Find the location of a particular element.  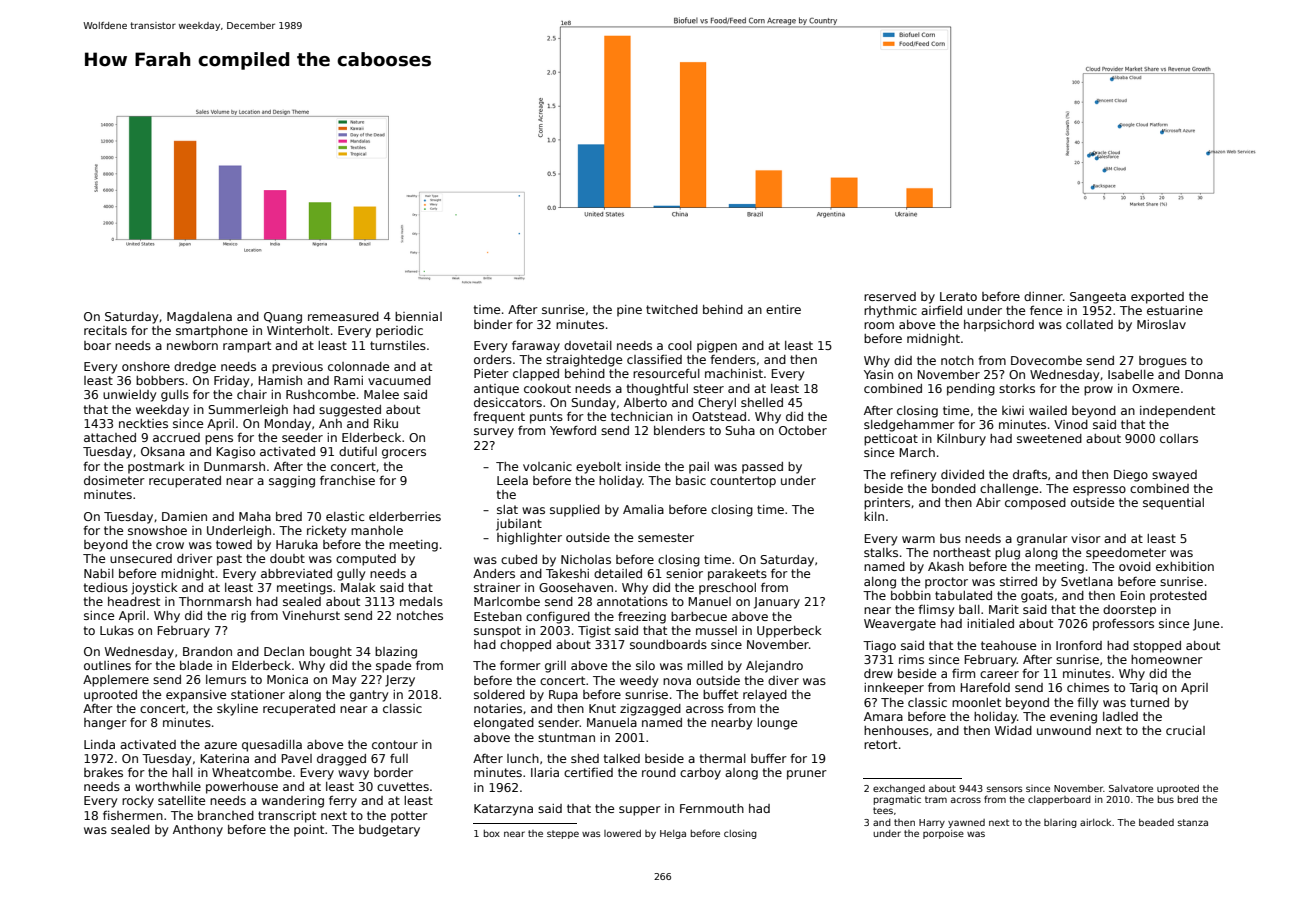

reserved is located at coordinates (890, 296).
